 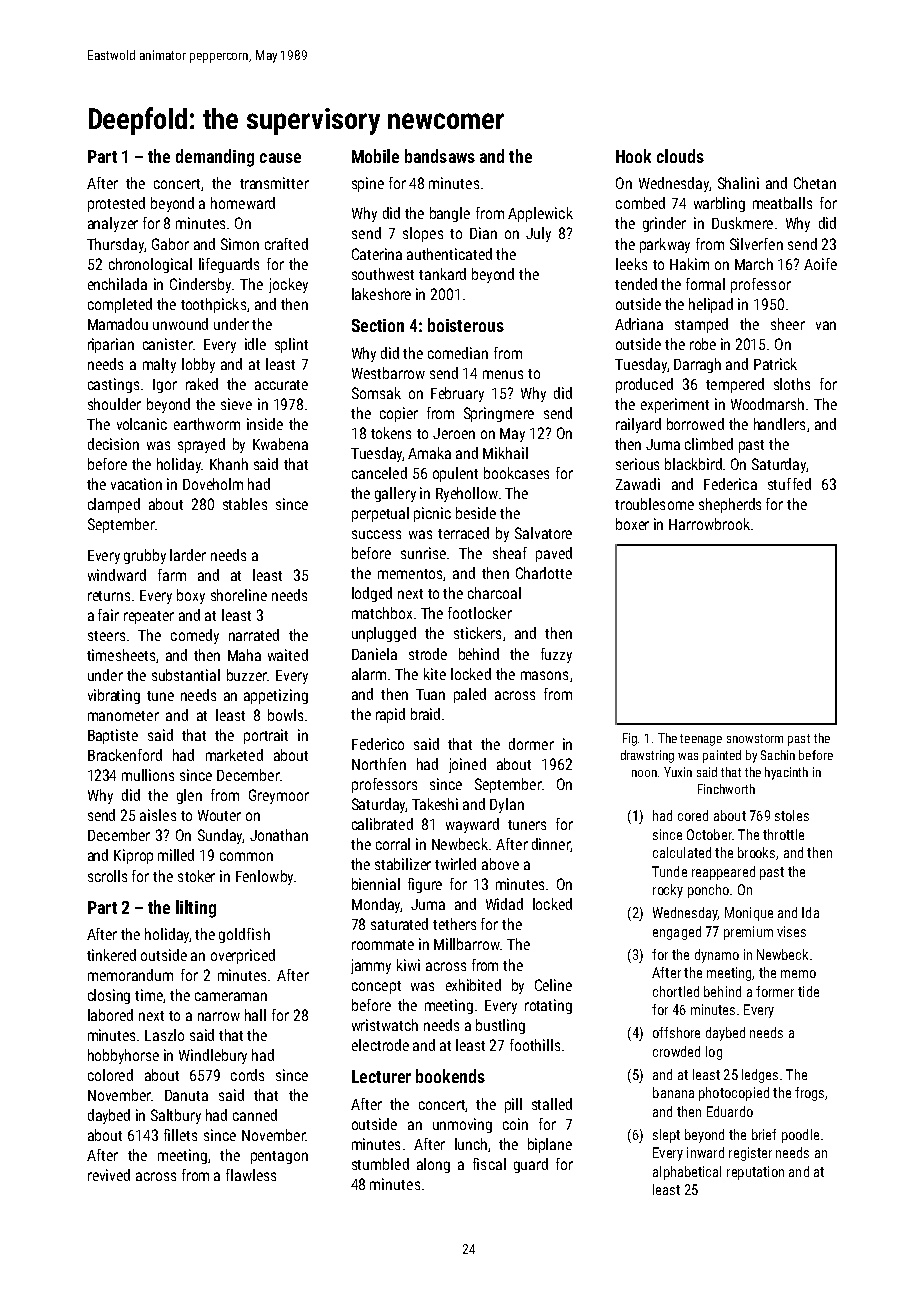 I want to click on combed, so click(x=640, y=203).
